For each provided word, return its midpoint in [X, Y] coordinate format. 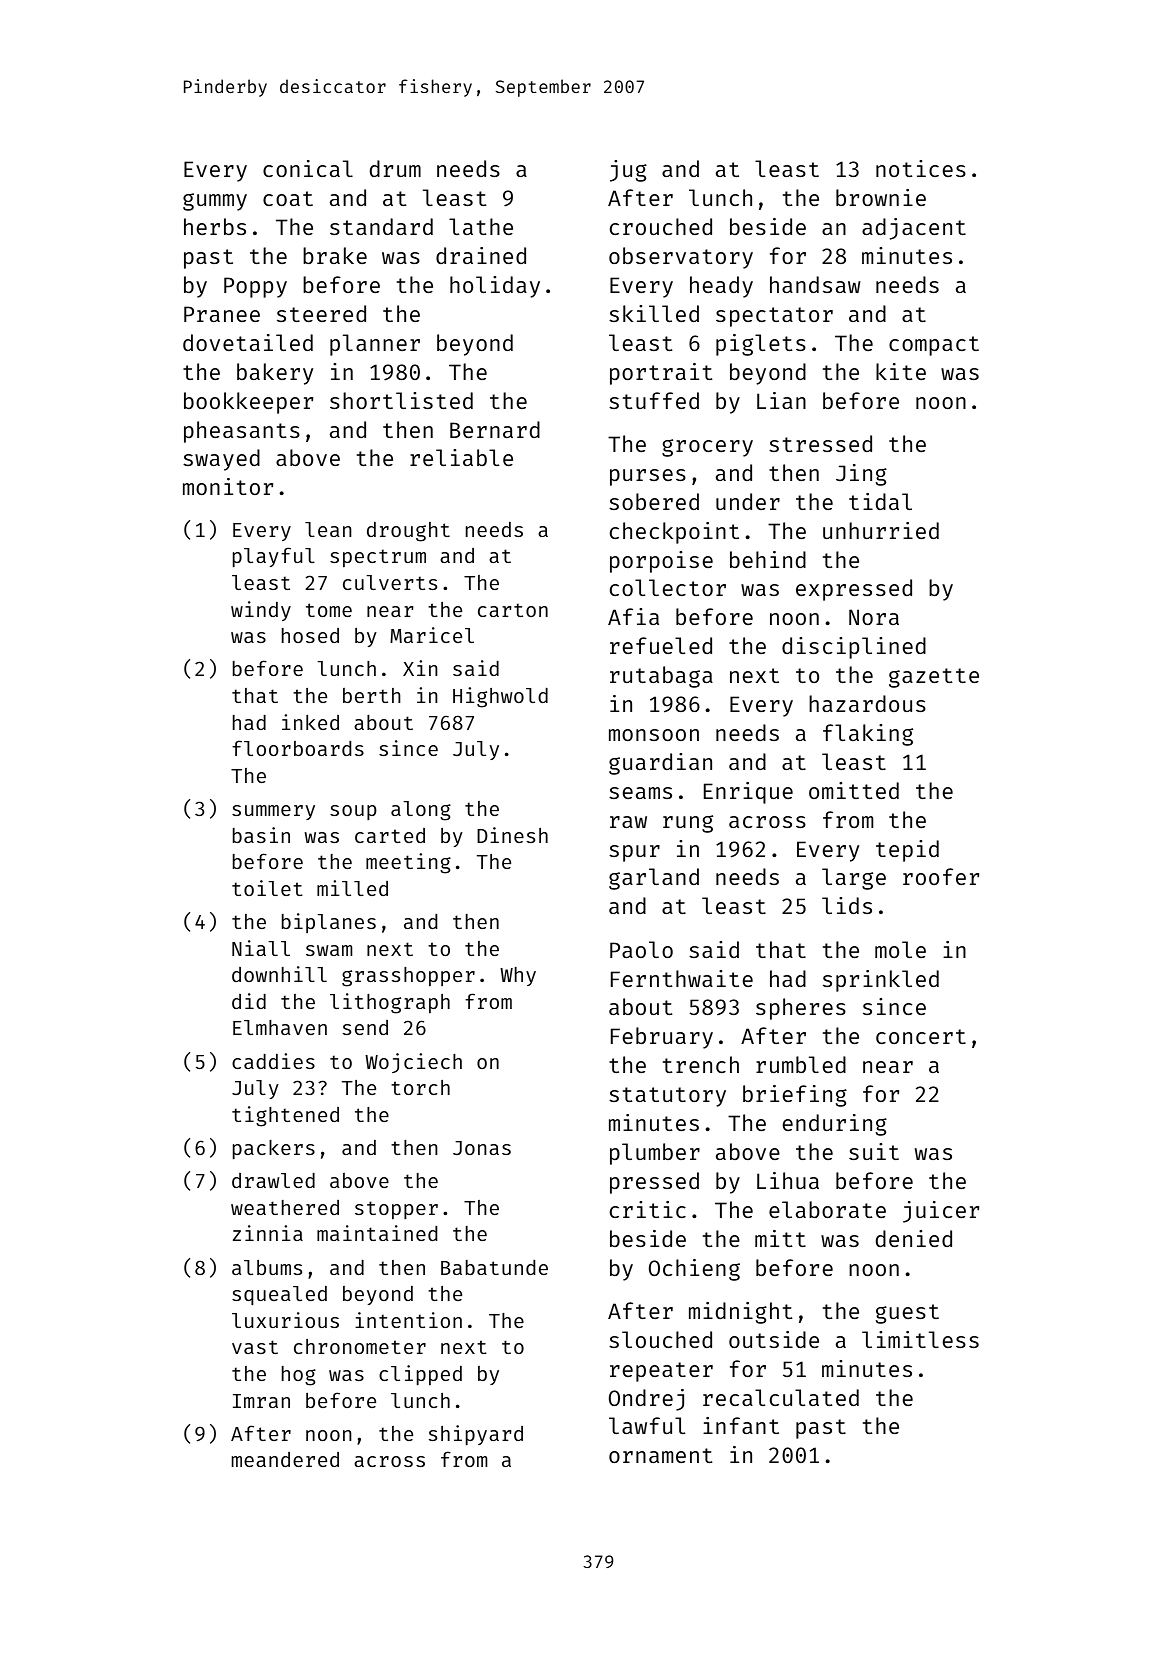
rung [688, 824]
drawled [273, 1180]
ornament [660, 1455]
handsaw [815, 284]
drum [395, 168]
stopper [396, 1210]
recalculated [781, 1397]
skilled [654, 313]
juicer [941, 1212]
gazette [934, 678]
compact [934, 346]
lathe [481, 226]
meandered [285, 1459]
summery [273, 812]
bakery [275, 374]
